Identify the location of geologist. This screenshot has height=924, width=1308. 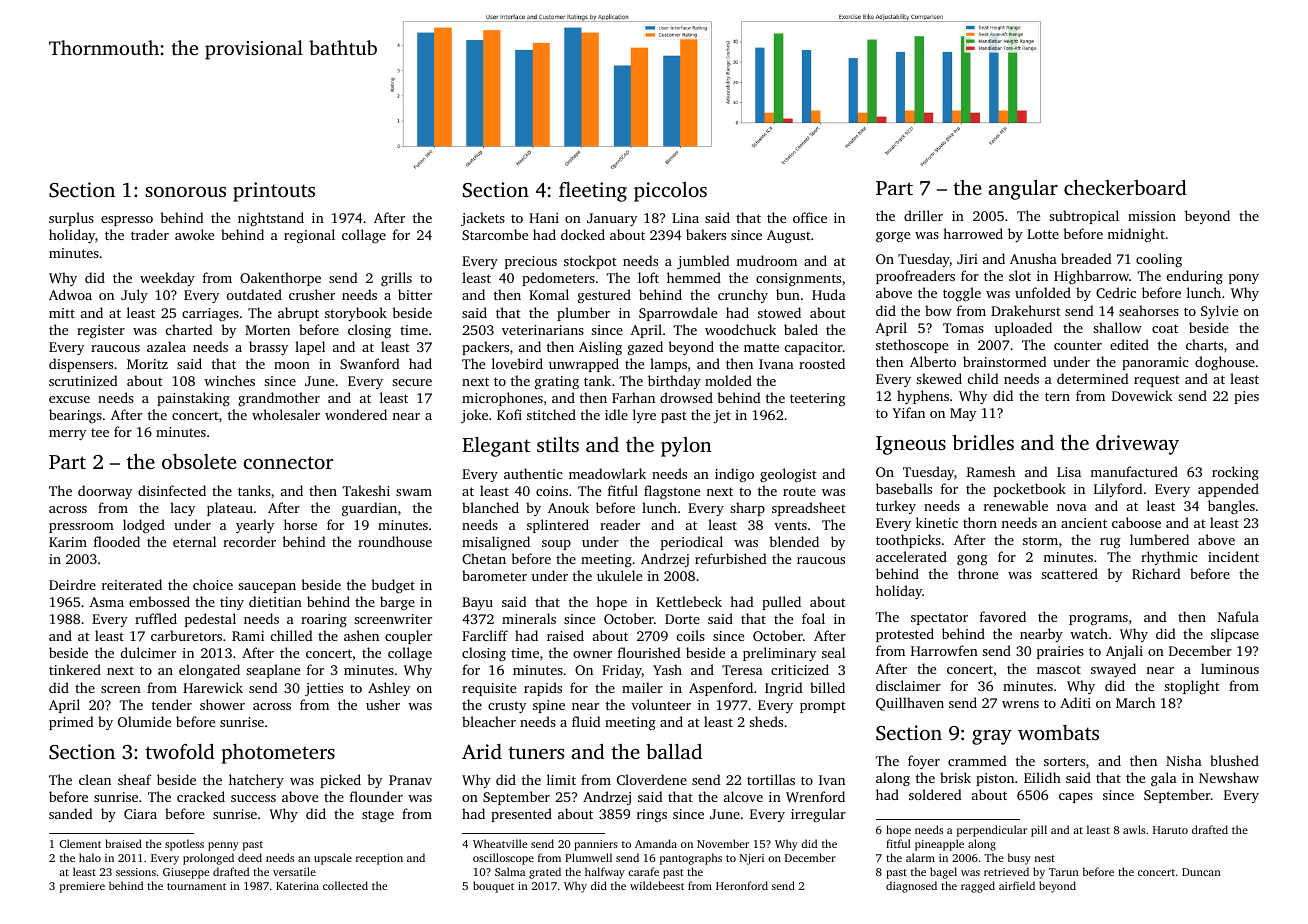
(788, 475).
